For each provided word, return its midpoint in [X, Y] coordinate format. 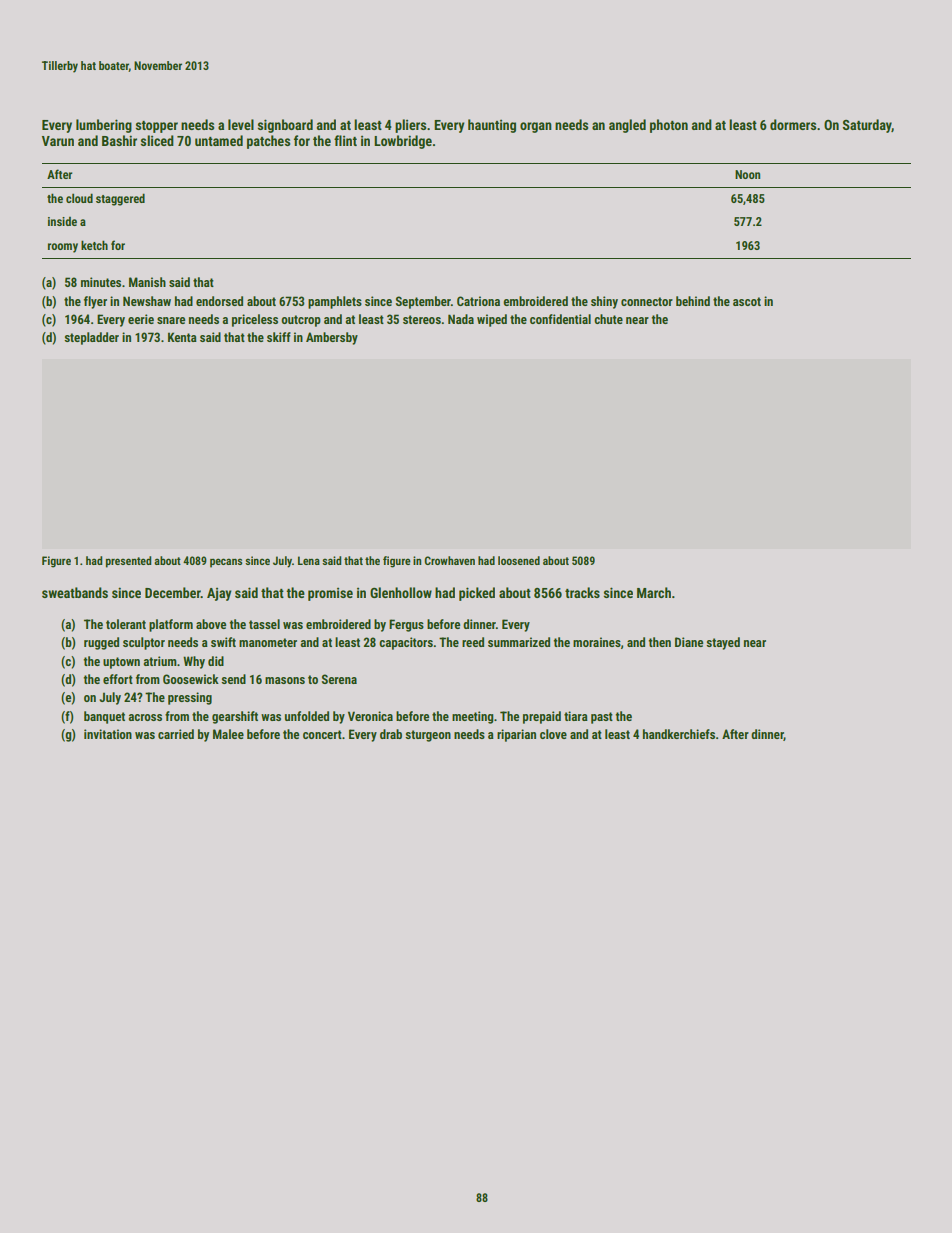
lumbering [104, 126]
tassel [264, 624]
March [654, 592]
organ [536, 127]
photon [669, 126]
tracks [582, 592]
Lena [309, 560]
